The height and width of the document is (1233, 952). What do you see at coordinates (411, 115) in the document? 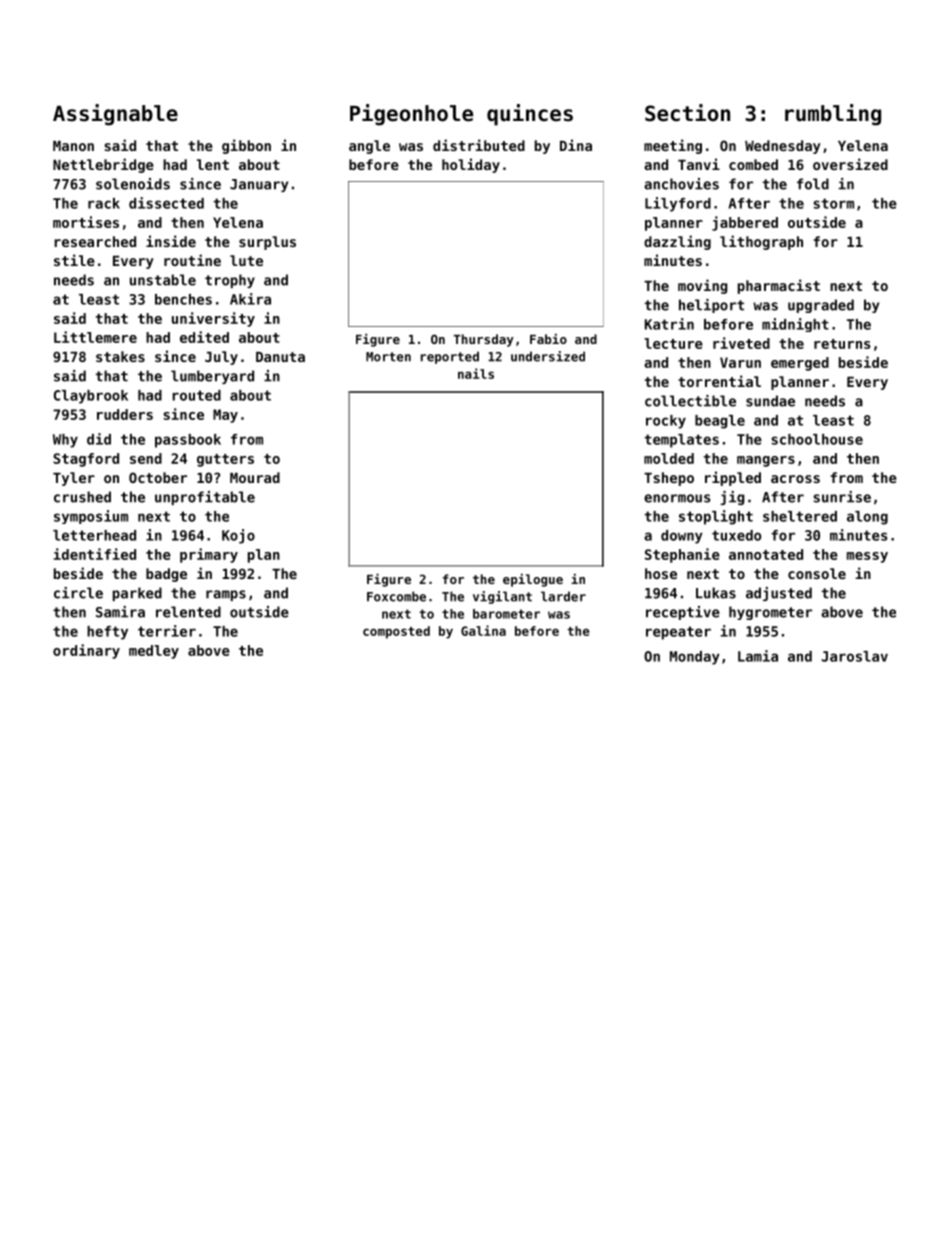
I see `Pigeonhole` at bounding box center [411, 115].
